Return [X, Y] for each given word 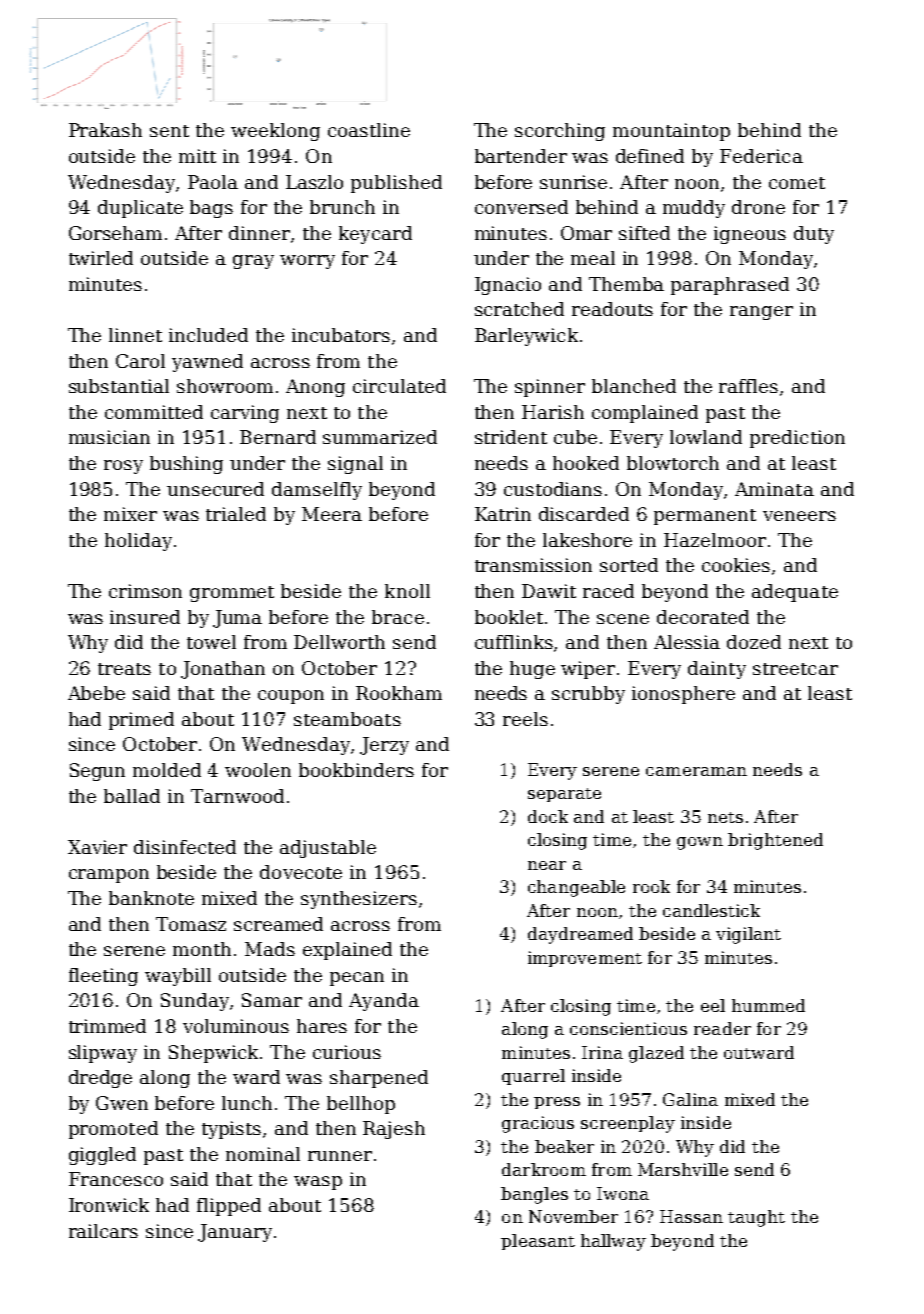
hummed [768, 1005]
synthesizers [359, 900]
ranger [761, 313]
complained [645, 414]
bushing [186, 465]
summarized [380, 437]
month [202, 949]
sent [169, 131]
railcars [103, 1231]
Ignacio [508, 286]
